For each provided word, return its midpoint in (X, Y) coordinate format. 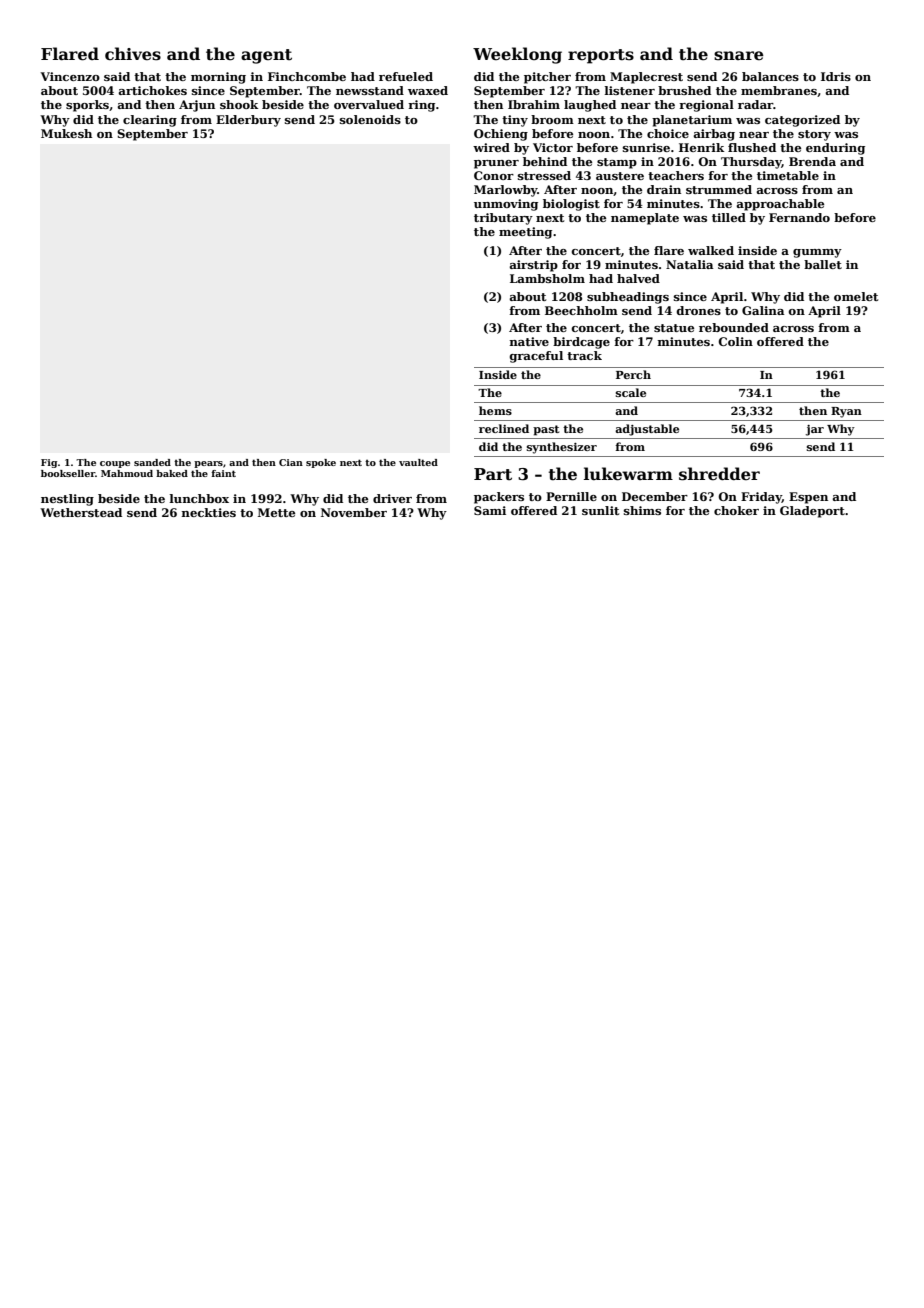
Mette (276, 512)
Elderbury (248, 121)
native (529, 341)
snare (739, 56)
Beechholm (581, 310)
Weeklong (517, 55)
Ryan (846, 412)
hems (495, 410)
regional (706, 106)
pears (208, 464)
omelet (856, 296)
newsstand (370, 90)
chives (133, 54)
